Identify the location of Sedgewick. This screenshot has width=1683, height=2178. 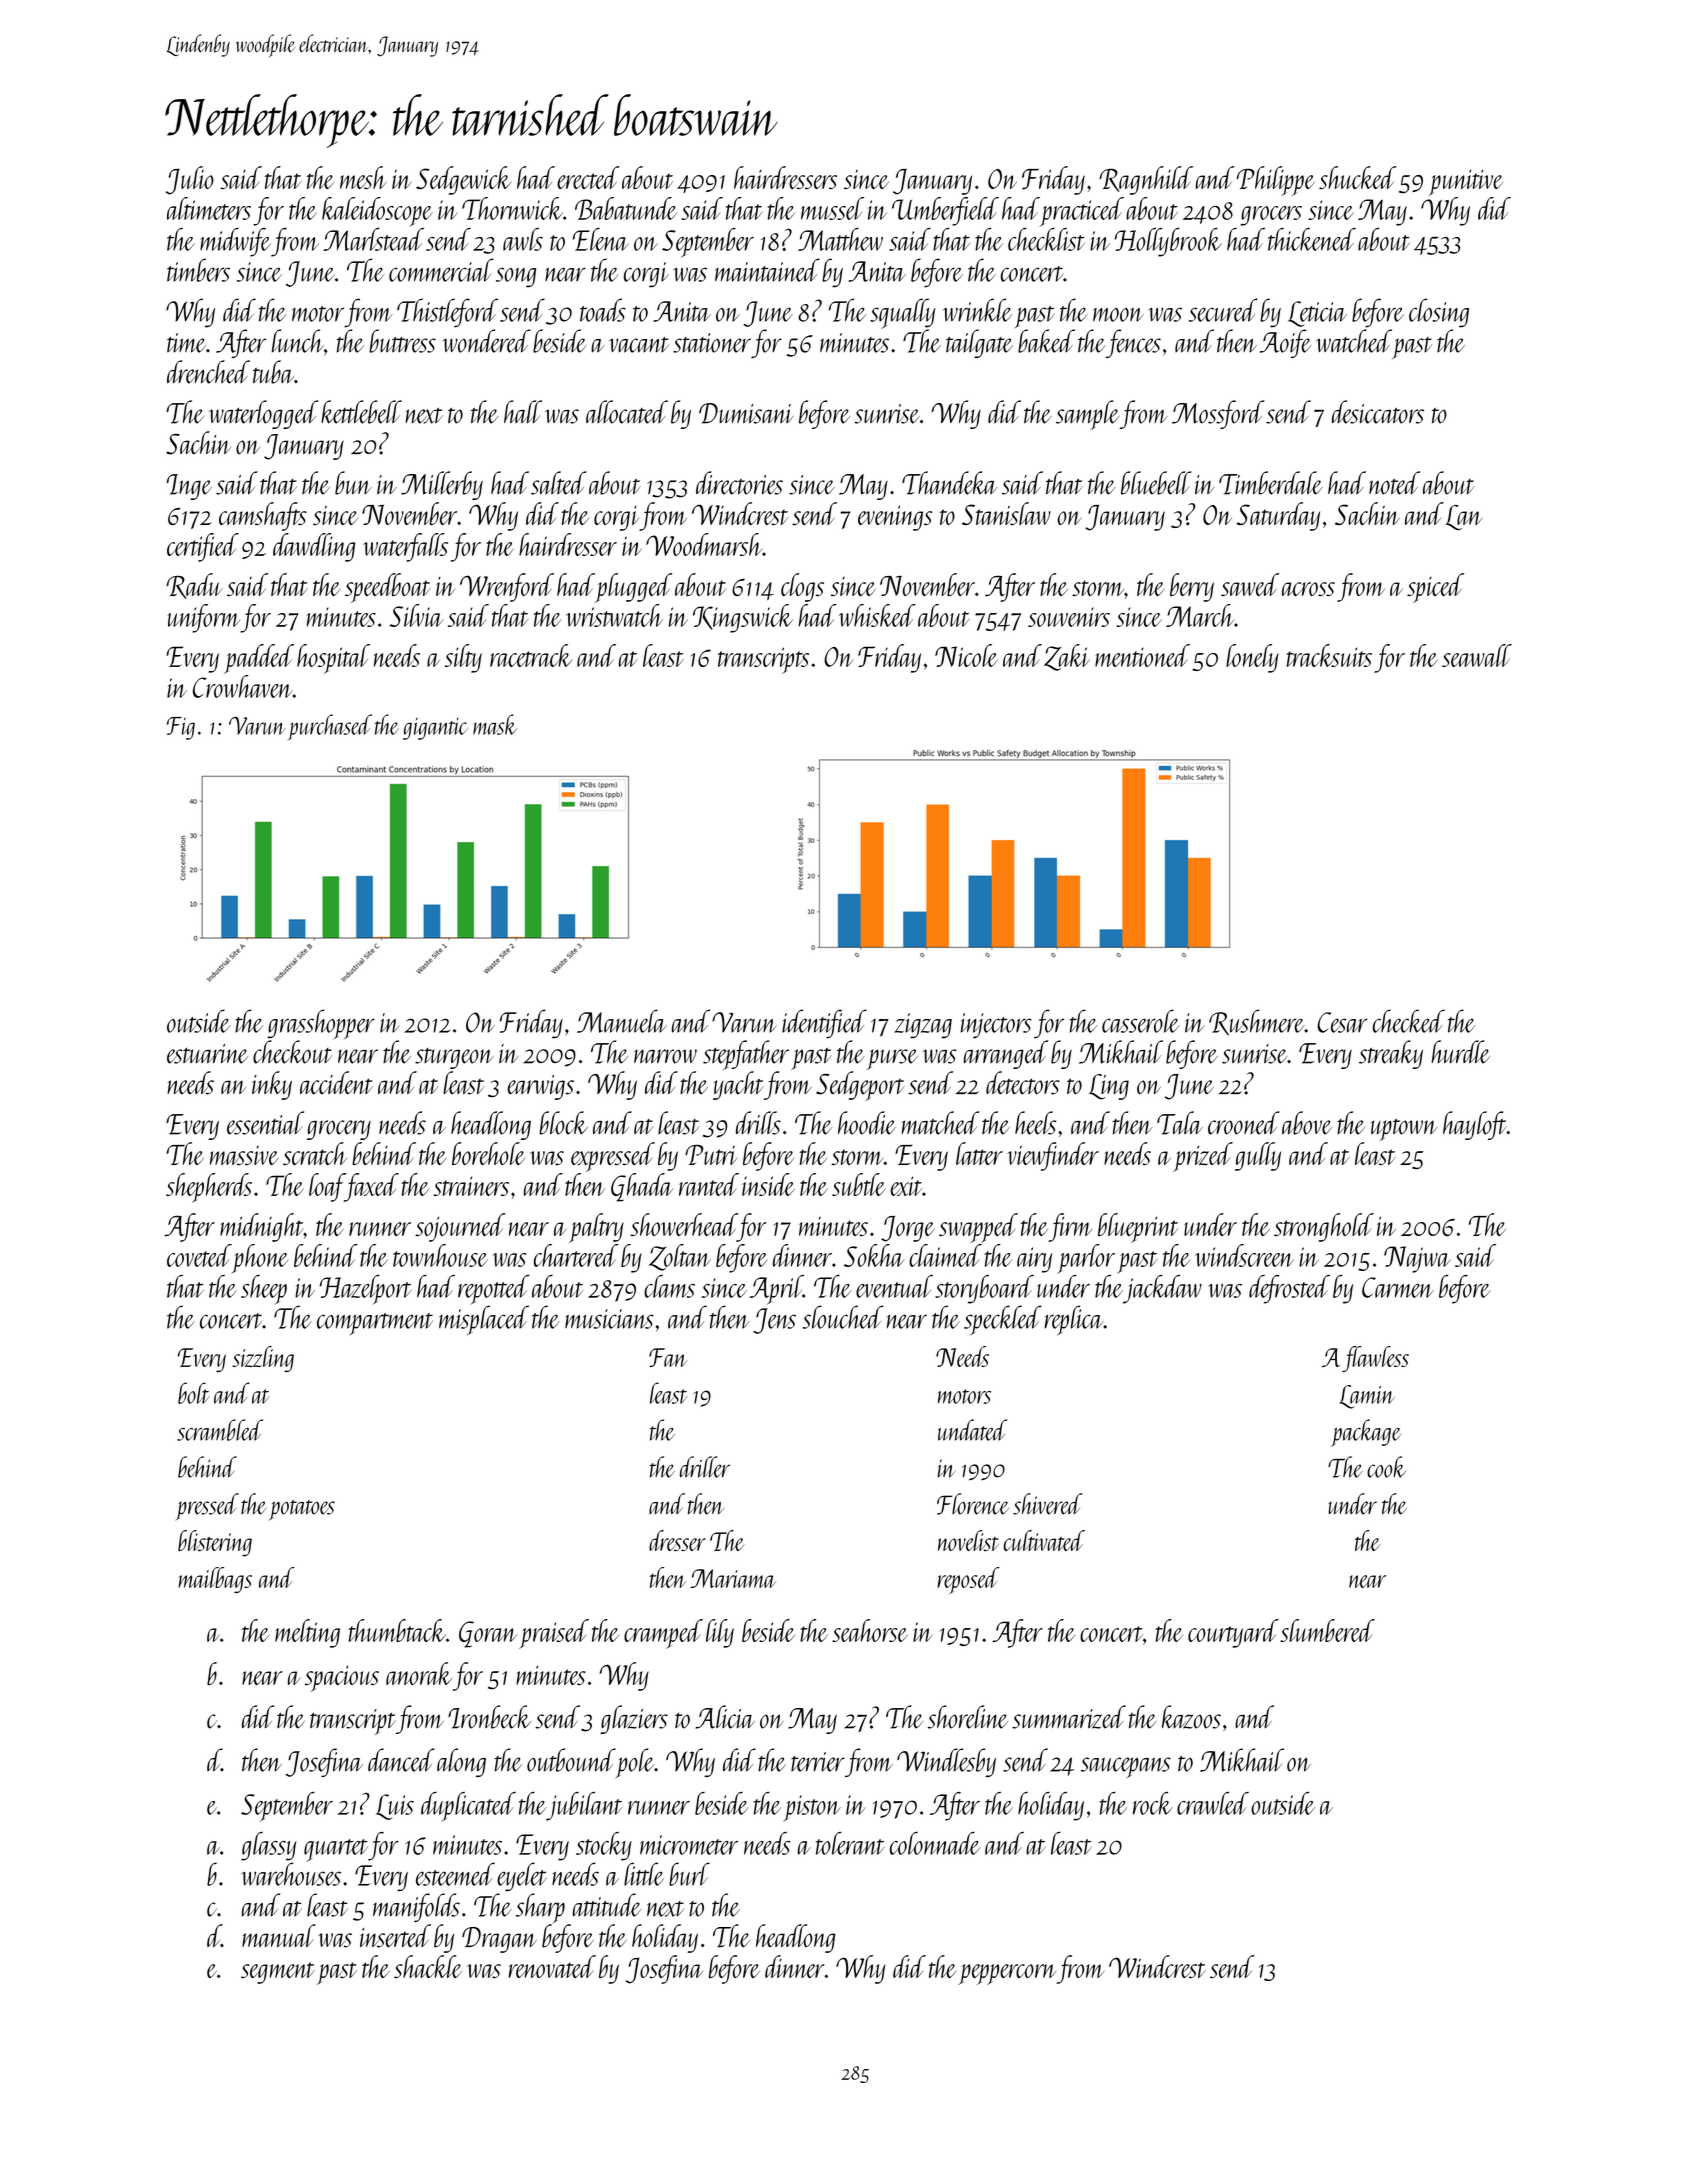
(463, 180).
